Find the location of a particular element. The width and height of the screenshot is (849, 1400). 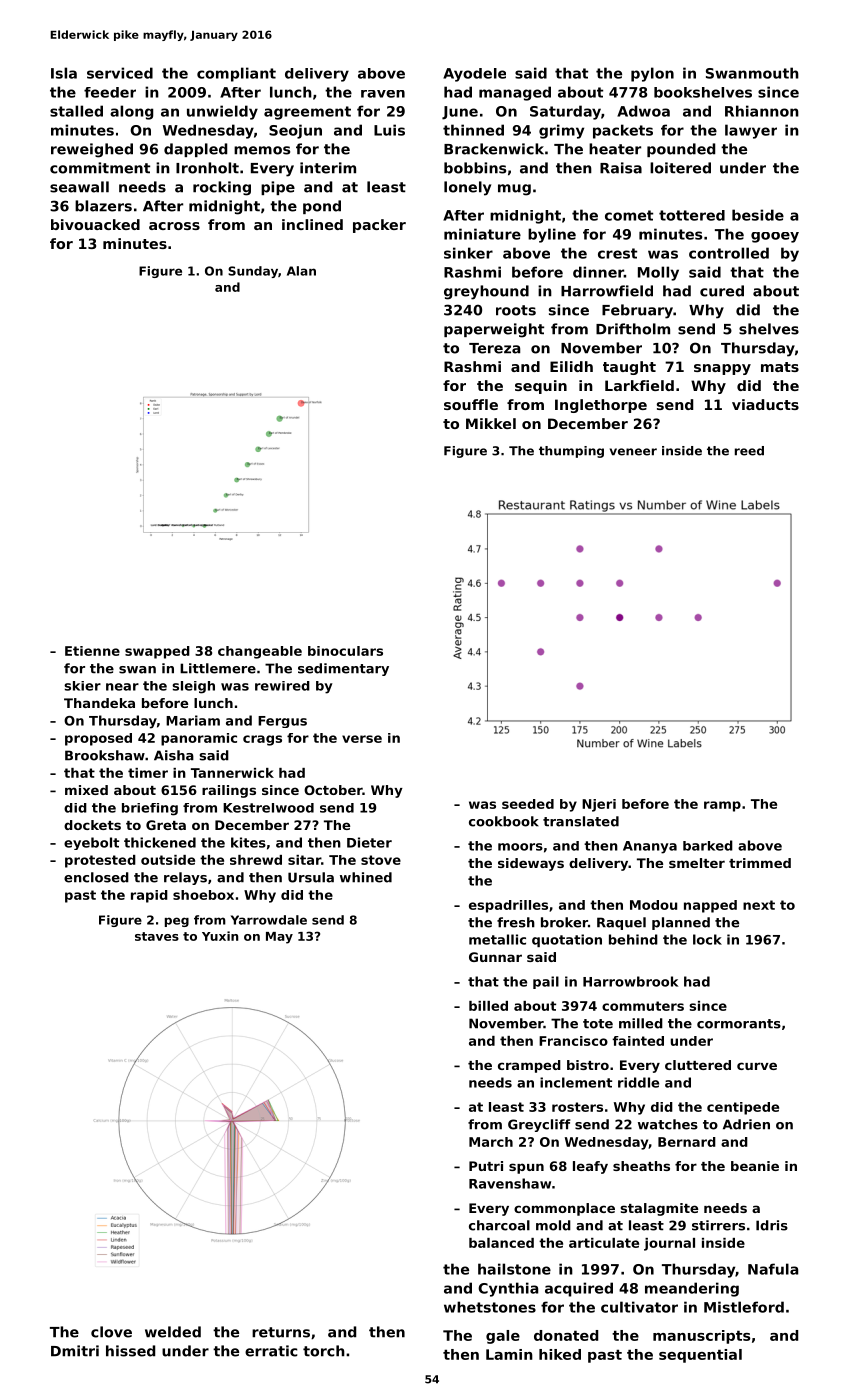

Raisa is located at coordinates (621, 168).
